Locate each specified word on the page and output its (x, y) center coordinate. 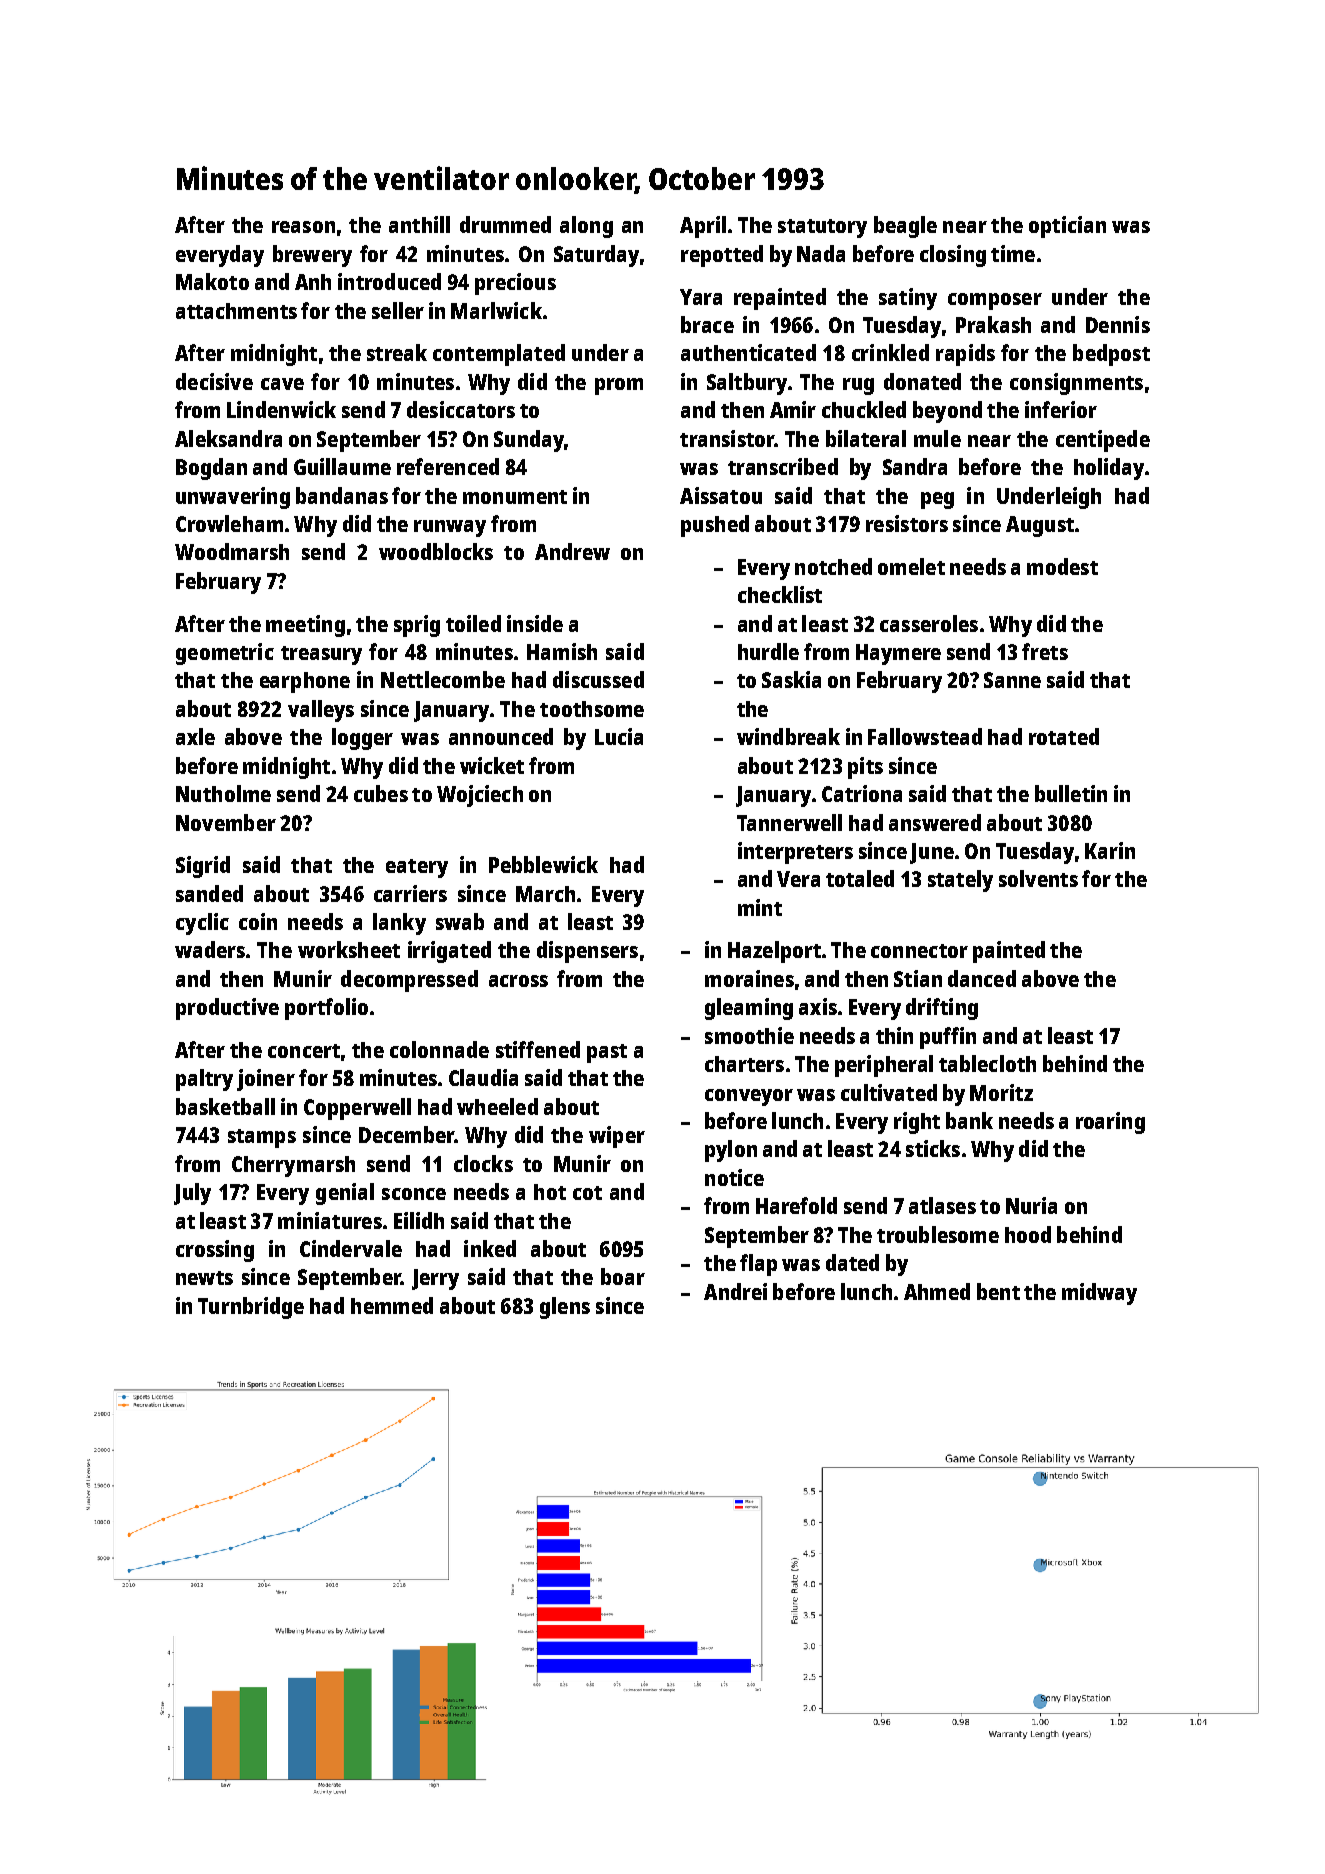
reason (303, 227)
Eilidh (419, 1220)
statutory (822, 228)
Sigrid (203, 867)
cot (587, 1193)
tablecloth (987, 1063)
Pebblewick (543, 864)
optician (1067, 227)
